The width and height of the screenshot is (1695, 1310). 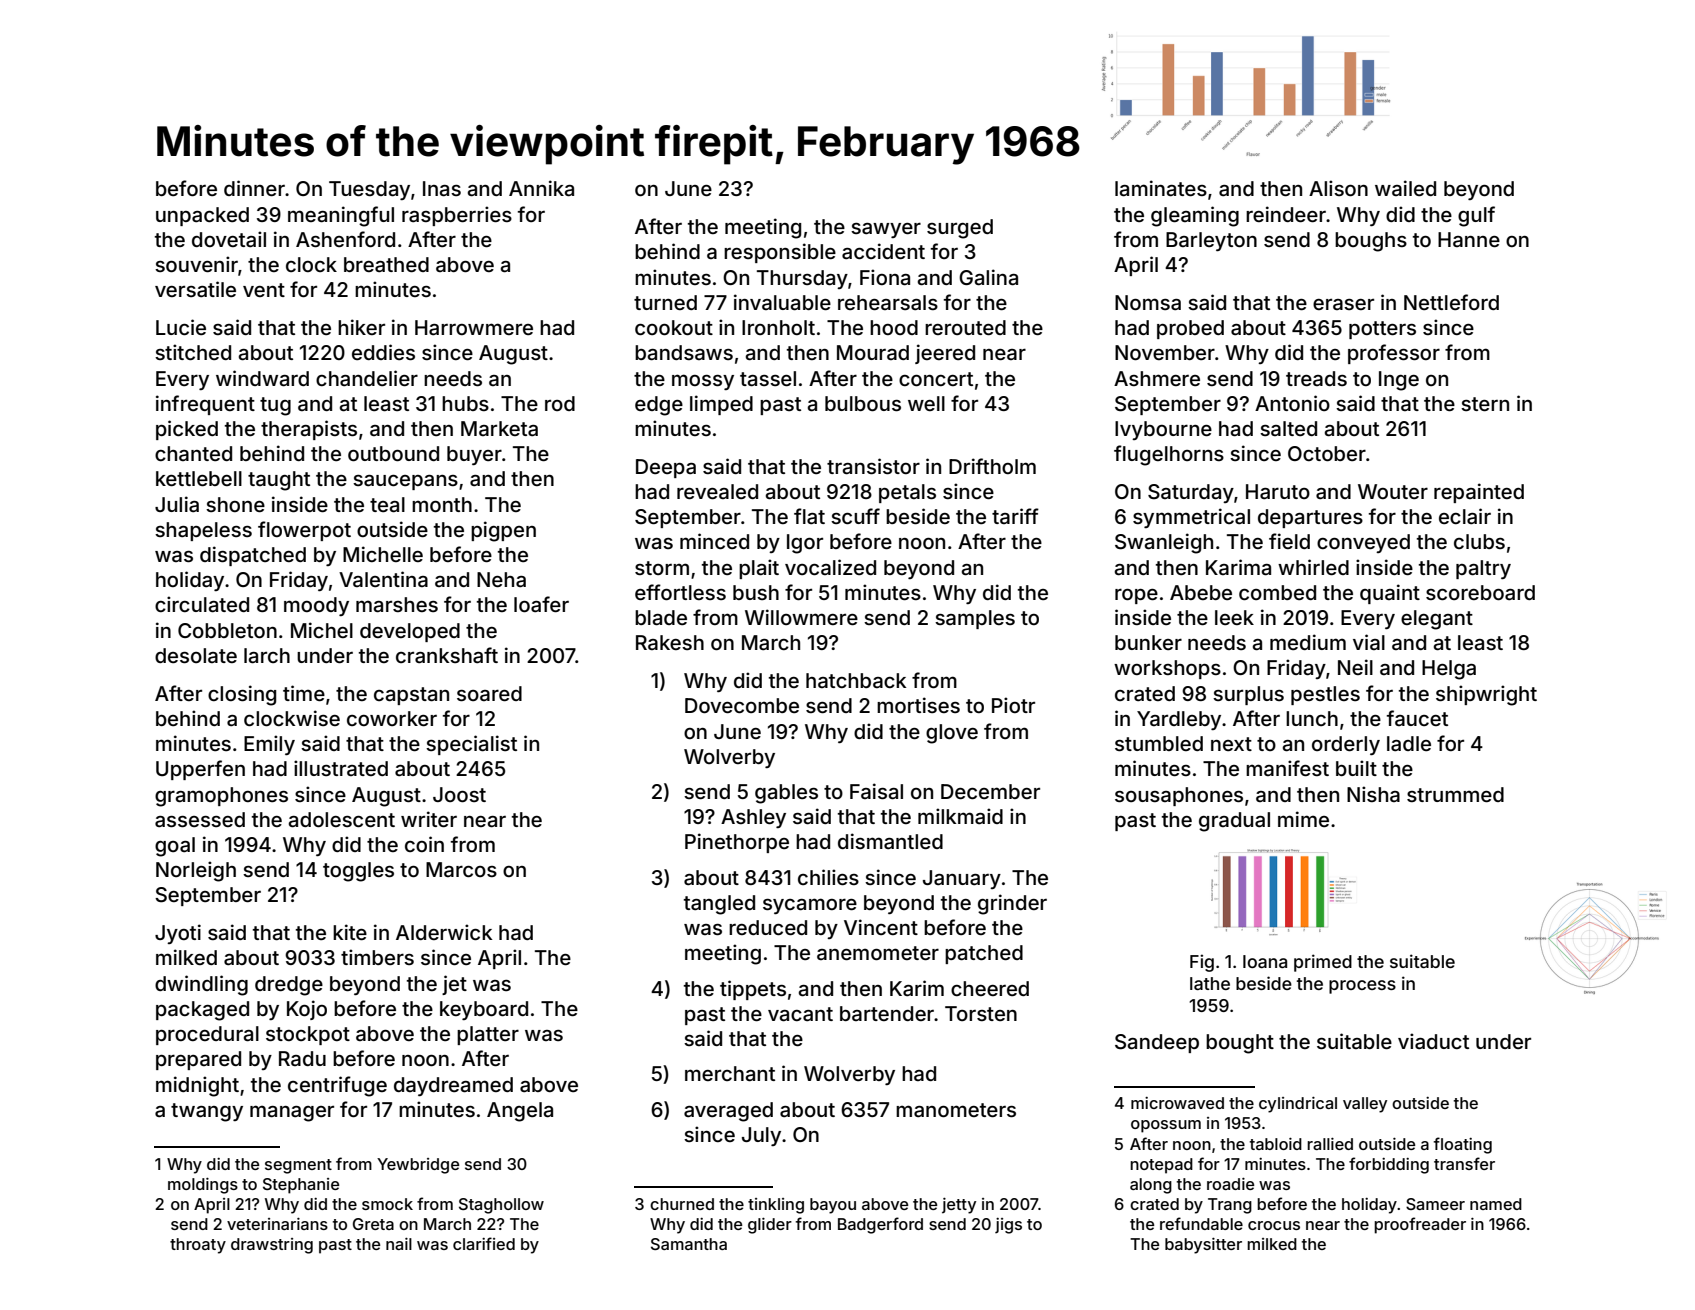 I want to click on built, so click(x=1356, y=768).
